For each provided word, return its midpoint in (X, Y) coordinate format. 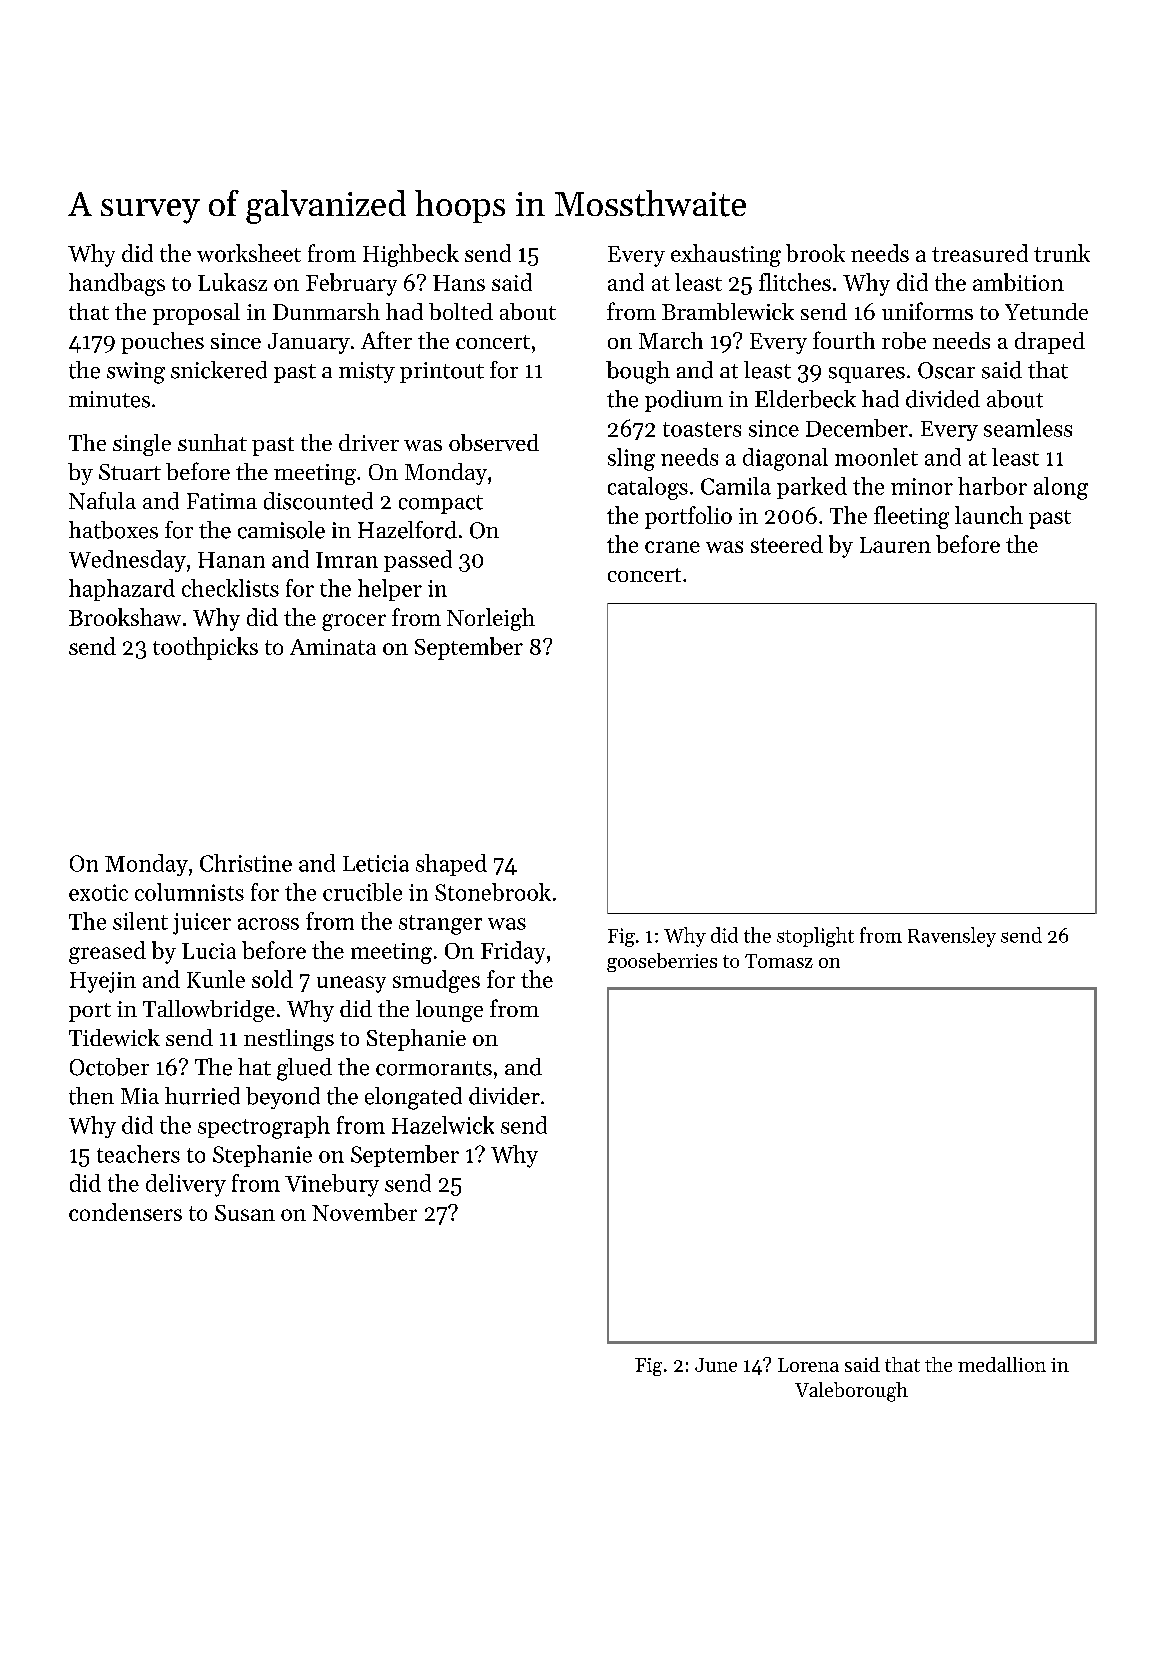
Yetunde (1046, 311)
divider (504, 1096)
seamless (1028, 428)
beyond (283, 1098)
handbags (117, 284)
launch (989, 515)
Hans (459, 283)
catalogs (648, 488)
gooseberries (662, 962)
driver (369, 442)
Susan (245, 1213)
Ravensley (952, 937)
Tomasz (779, 961)
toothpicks (205, 648)
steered (787, 544)
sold (272, 979)
